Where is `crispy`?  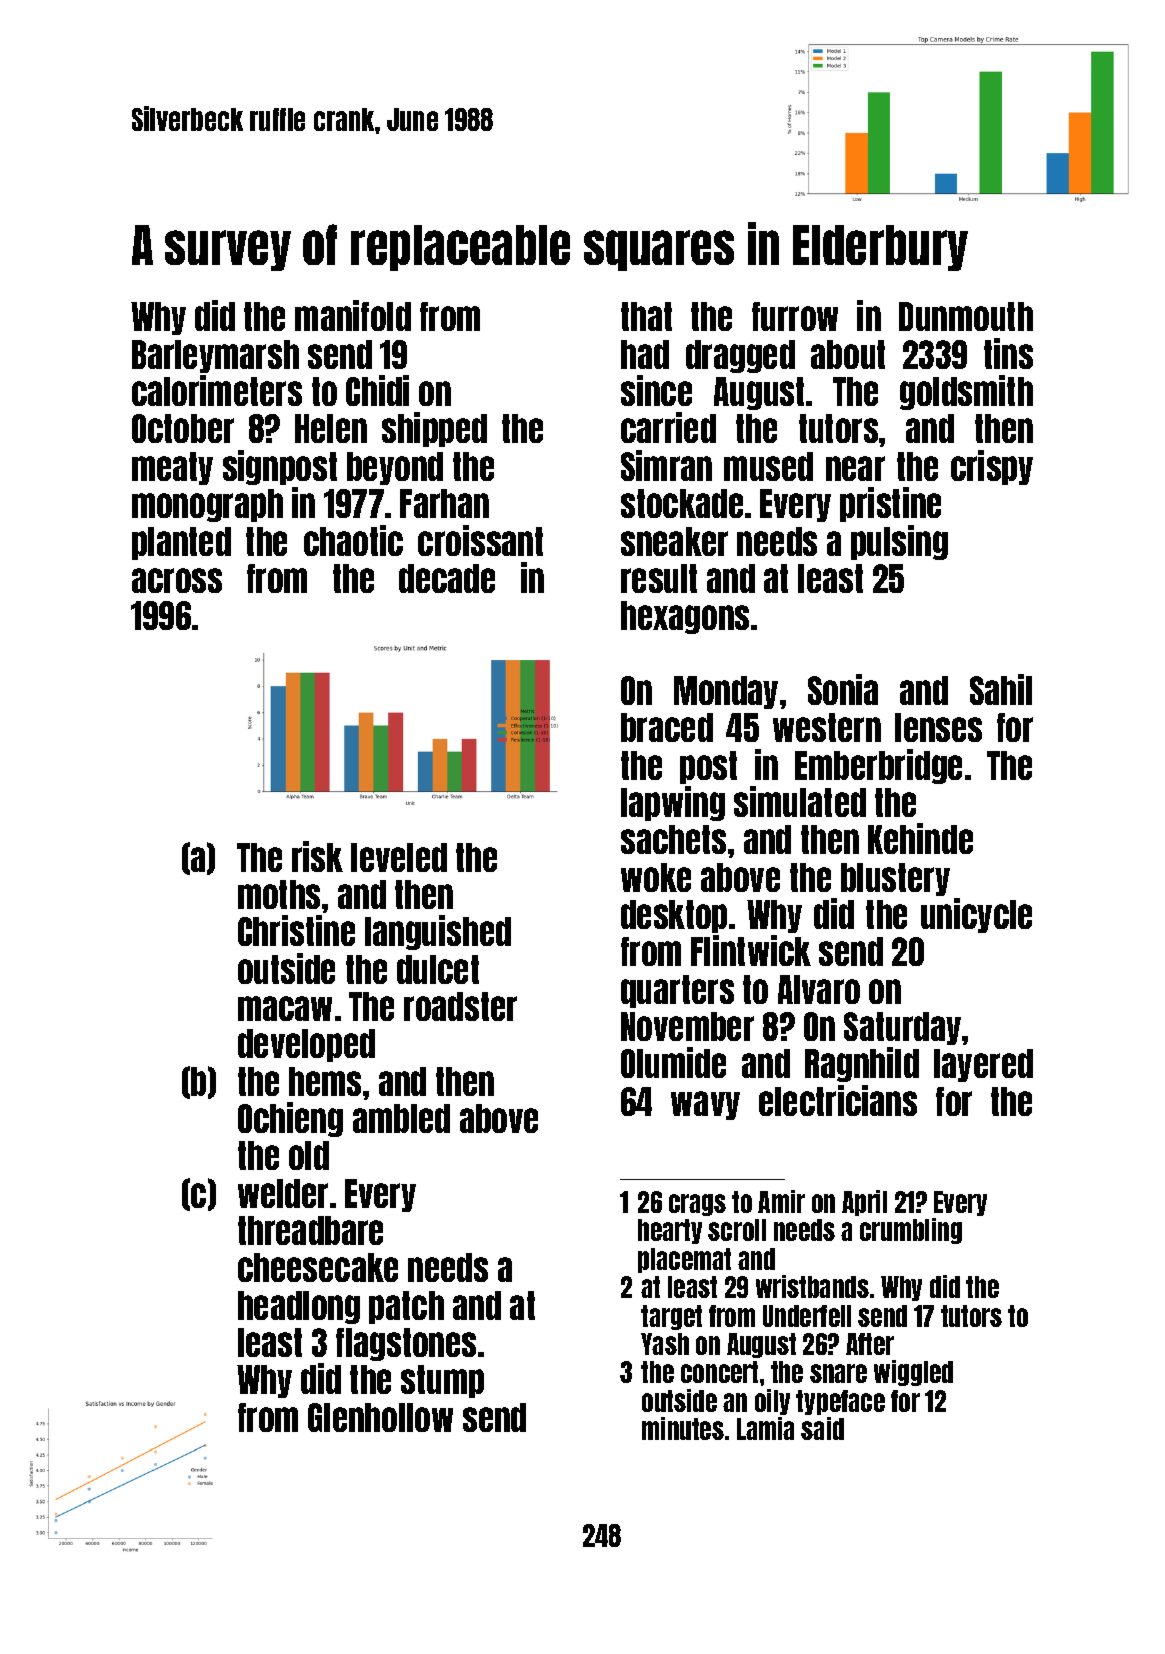 crispy is located at coordinates (992, 467).
